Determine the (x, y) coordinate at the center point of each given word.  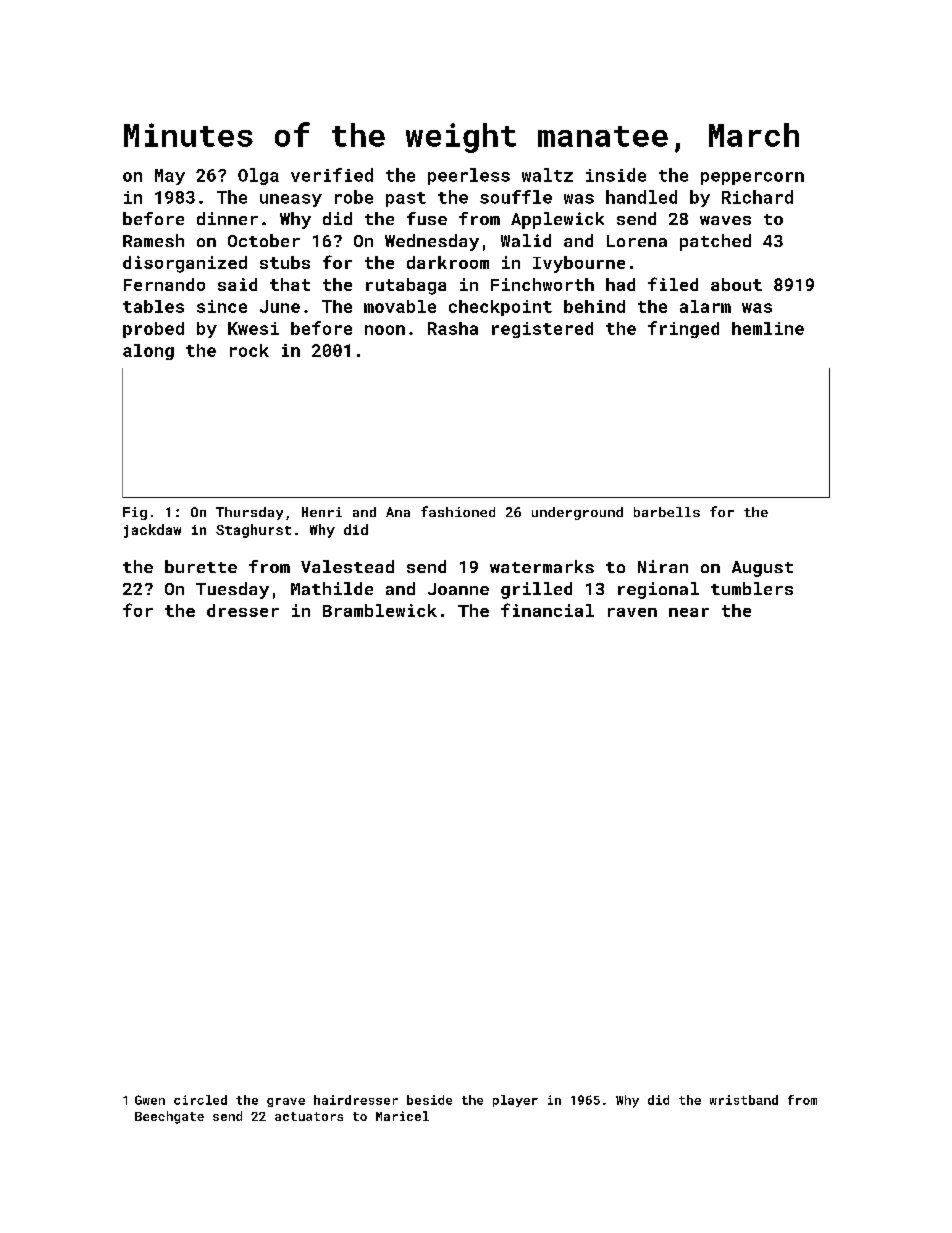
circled (200, 1100)
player (515, 1101)
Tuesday (232, 590)
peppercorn (752, 178)
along (148, 352)
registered (542, 330)
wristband (744, 1100)
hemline (768, 328)
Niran (663, 566)
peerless (469, 176)
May (170, 177)
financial (547, 610)
